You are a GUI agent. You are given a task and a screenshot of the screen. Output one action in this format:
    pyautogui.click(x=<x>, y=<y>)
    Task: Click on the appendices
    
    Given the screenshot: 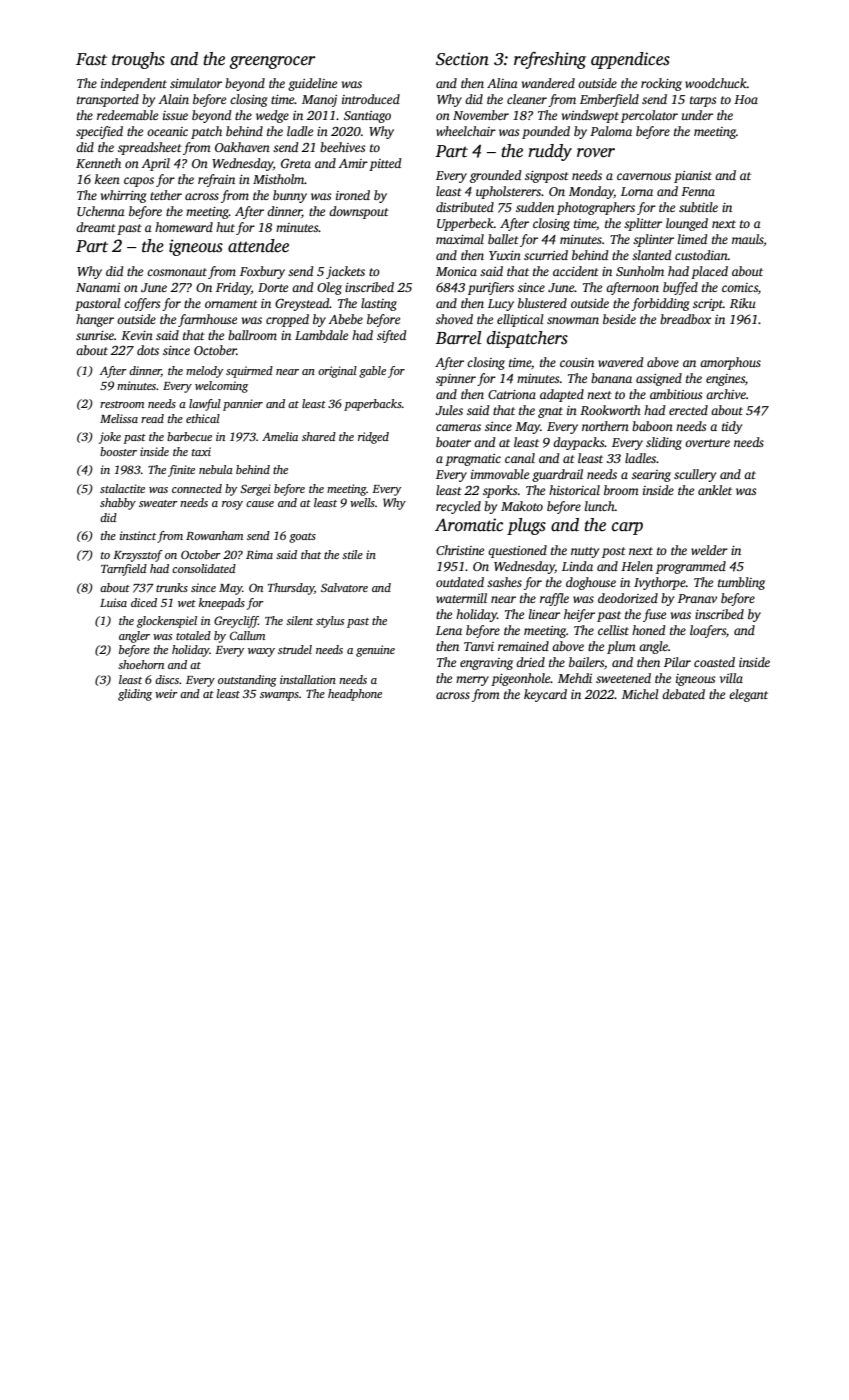 What is the action you would take?
    pyautogui.click(x=630, y=60)
